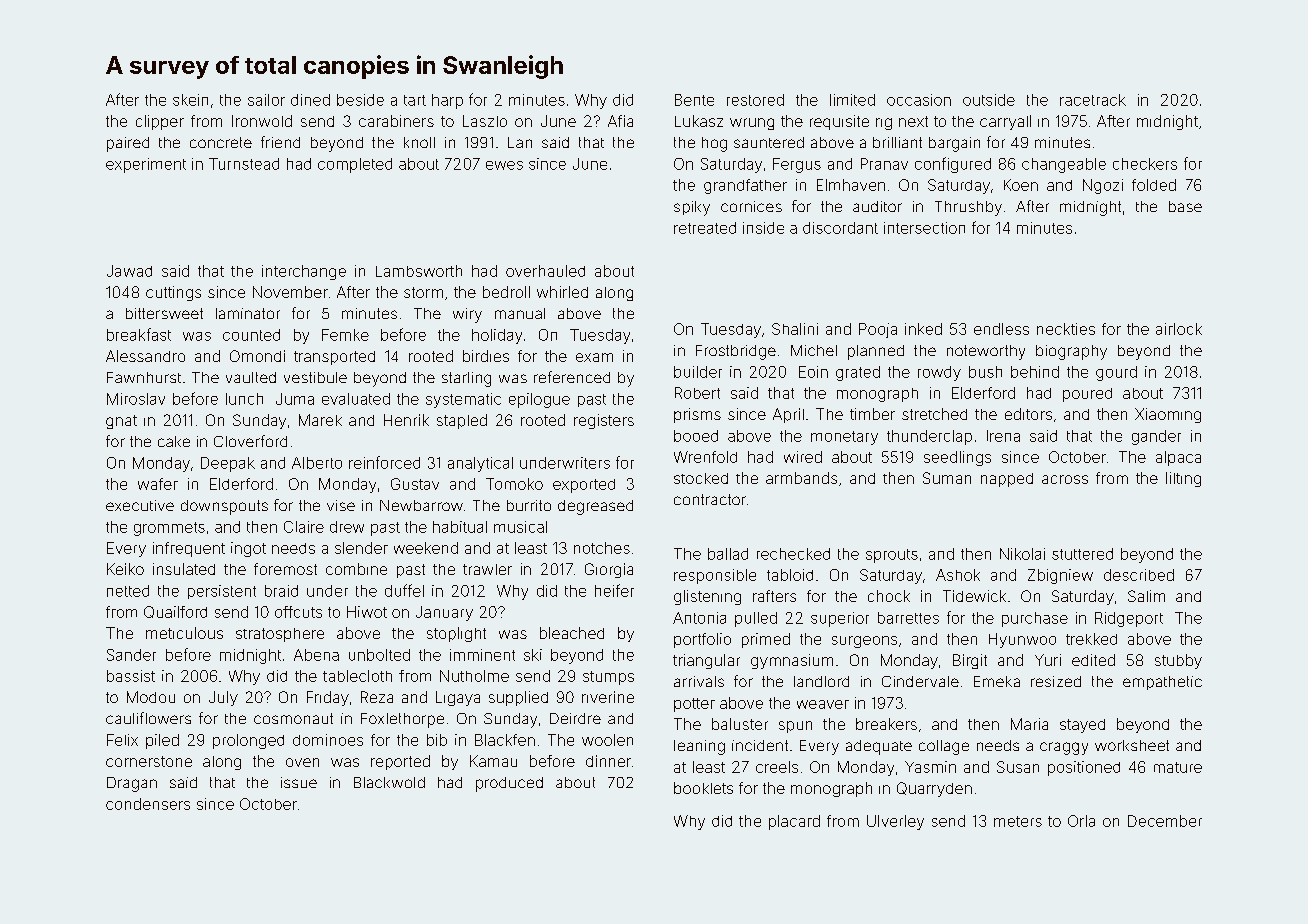  I want to click on Maria, so click(1029, 724).
